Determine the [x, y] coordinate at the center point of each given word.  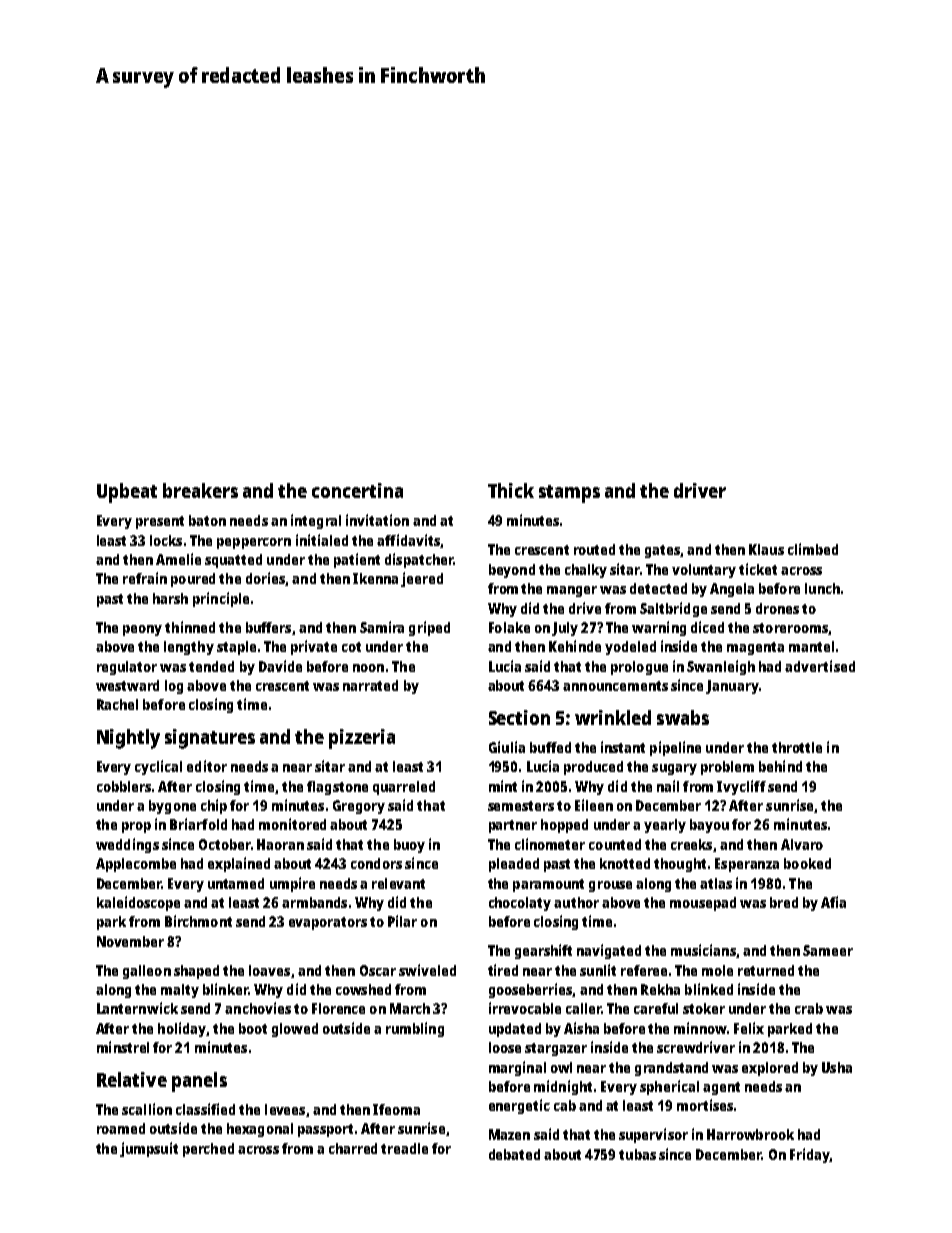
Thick [511, 490]
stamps [569, 494]
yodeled [630, 648]
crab [809, 1008]
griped [429, 628]
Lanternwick [137, 1008]
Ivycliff [741, 787]
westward [127, 685]
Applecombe [136, 865]
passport [325, 1130]
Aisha [581, 1028]
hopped [564, 826]
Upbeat [127, 493]
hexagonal [260, 1130]
